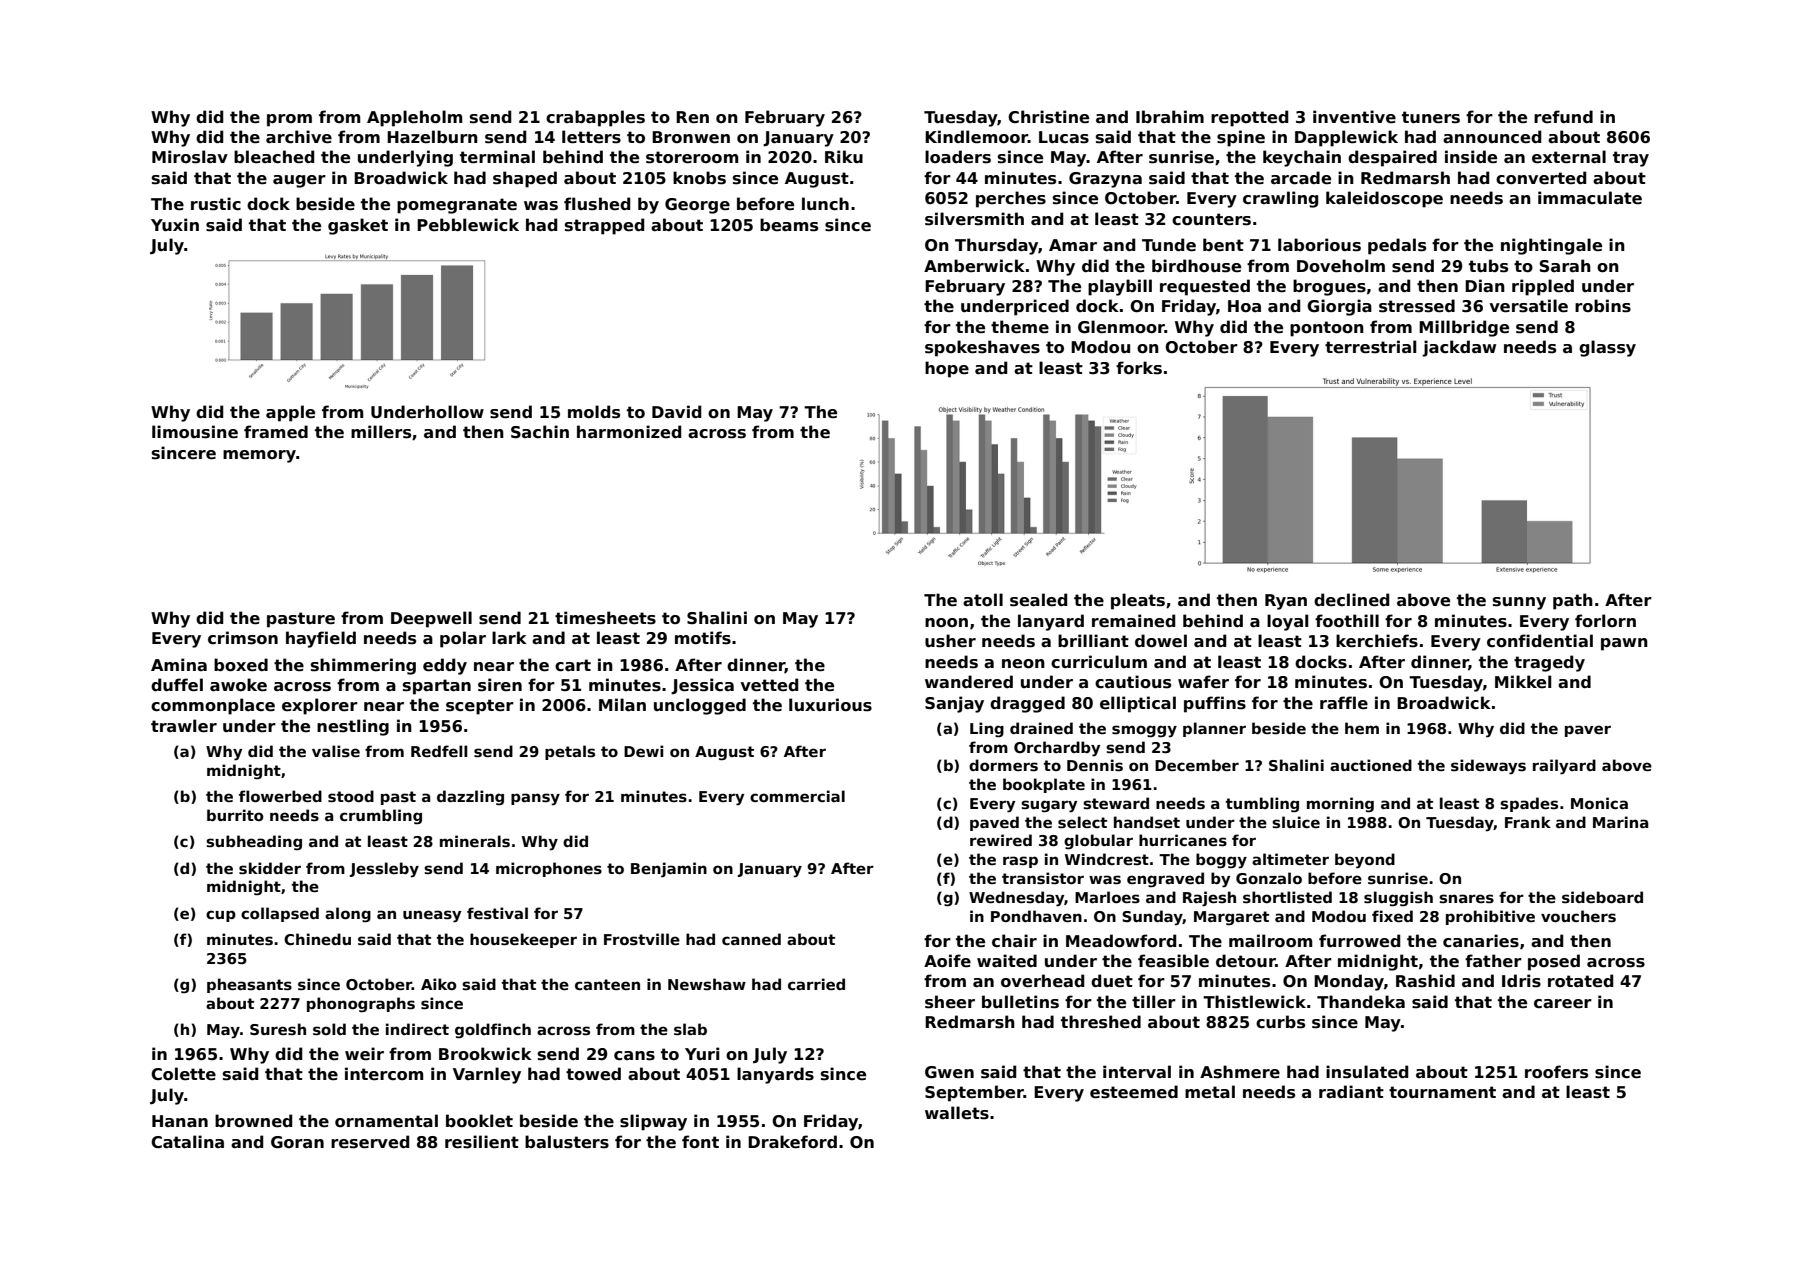 The image size is (1805, 1276). What do you see at coordinates (1563, 116) in the screenshot?
I see `refund` at bounding box center [1563, 116].
